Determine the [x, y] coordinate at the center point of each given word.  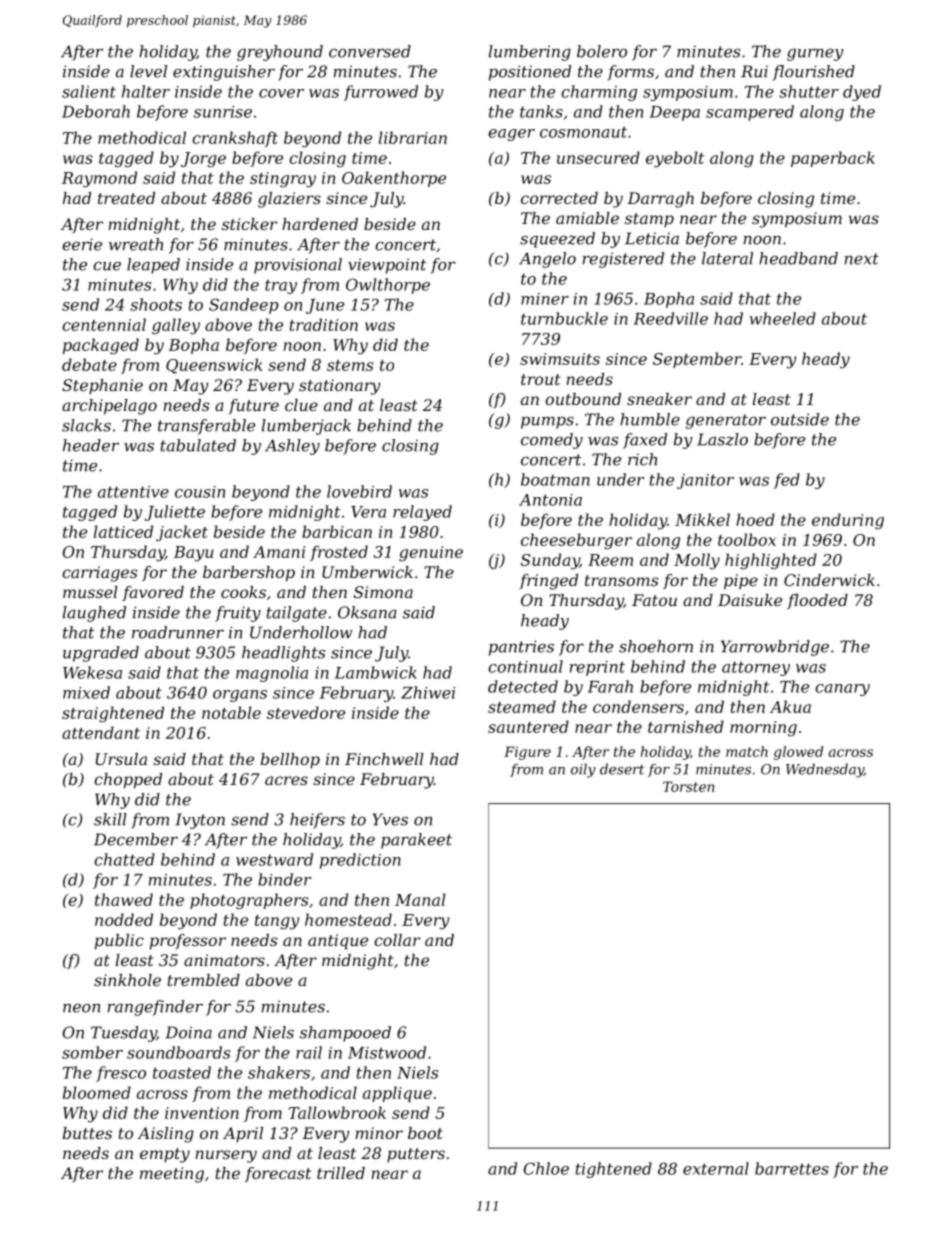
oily [583, 770]
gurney [815, 55]
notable [231, 712]
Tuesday [124, 1034]
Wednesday [825, 770]
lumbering [530, 53]
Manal [420, 899]
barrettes [792, 1168]
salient [89, 91]
